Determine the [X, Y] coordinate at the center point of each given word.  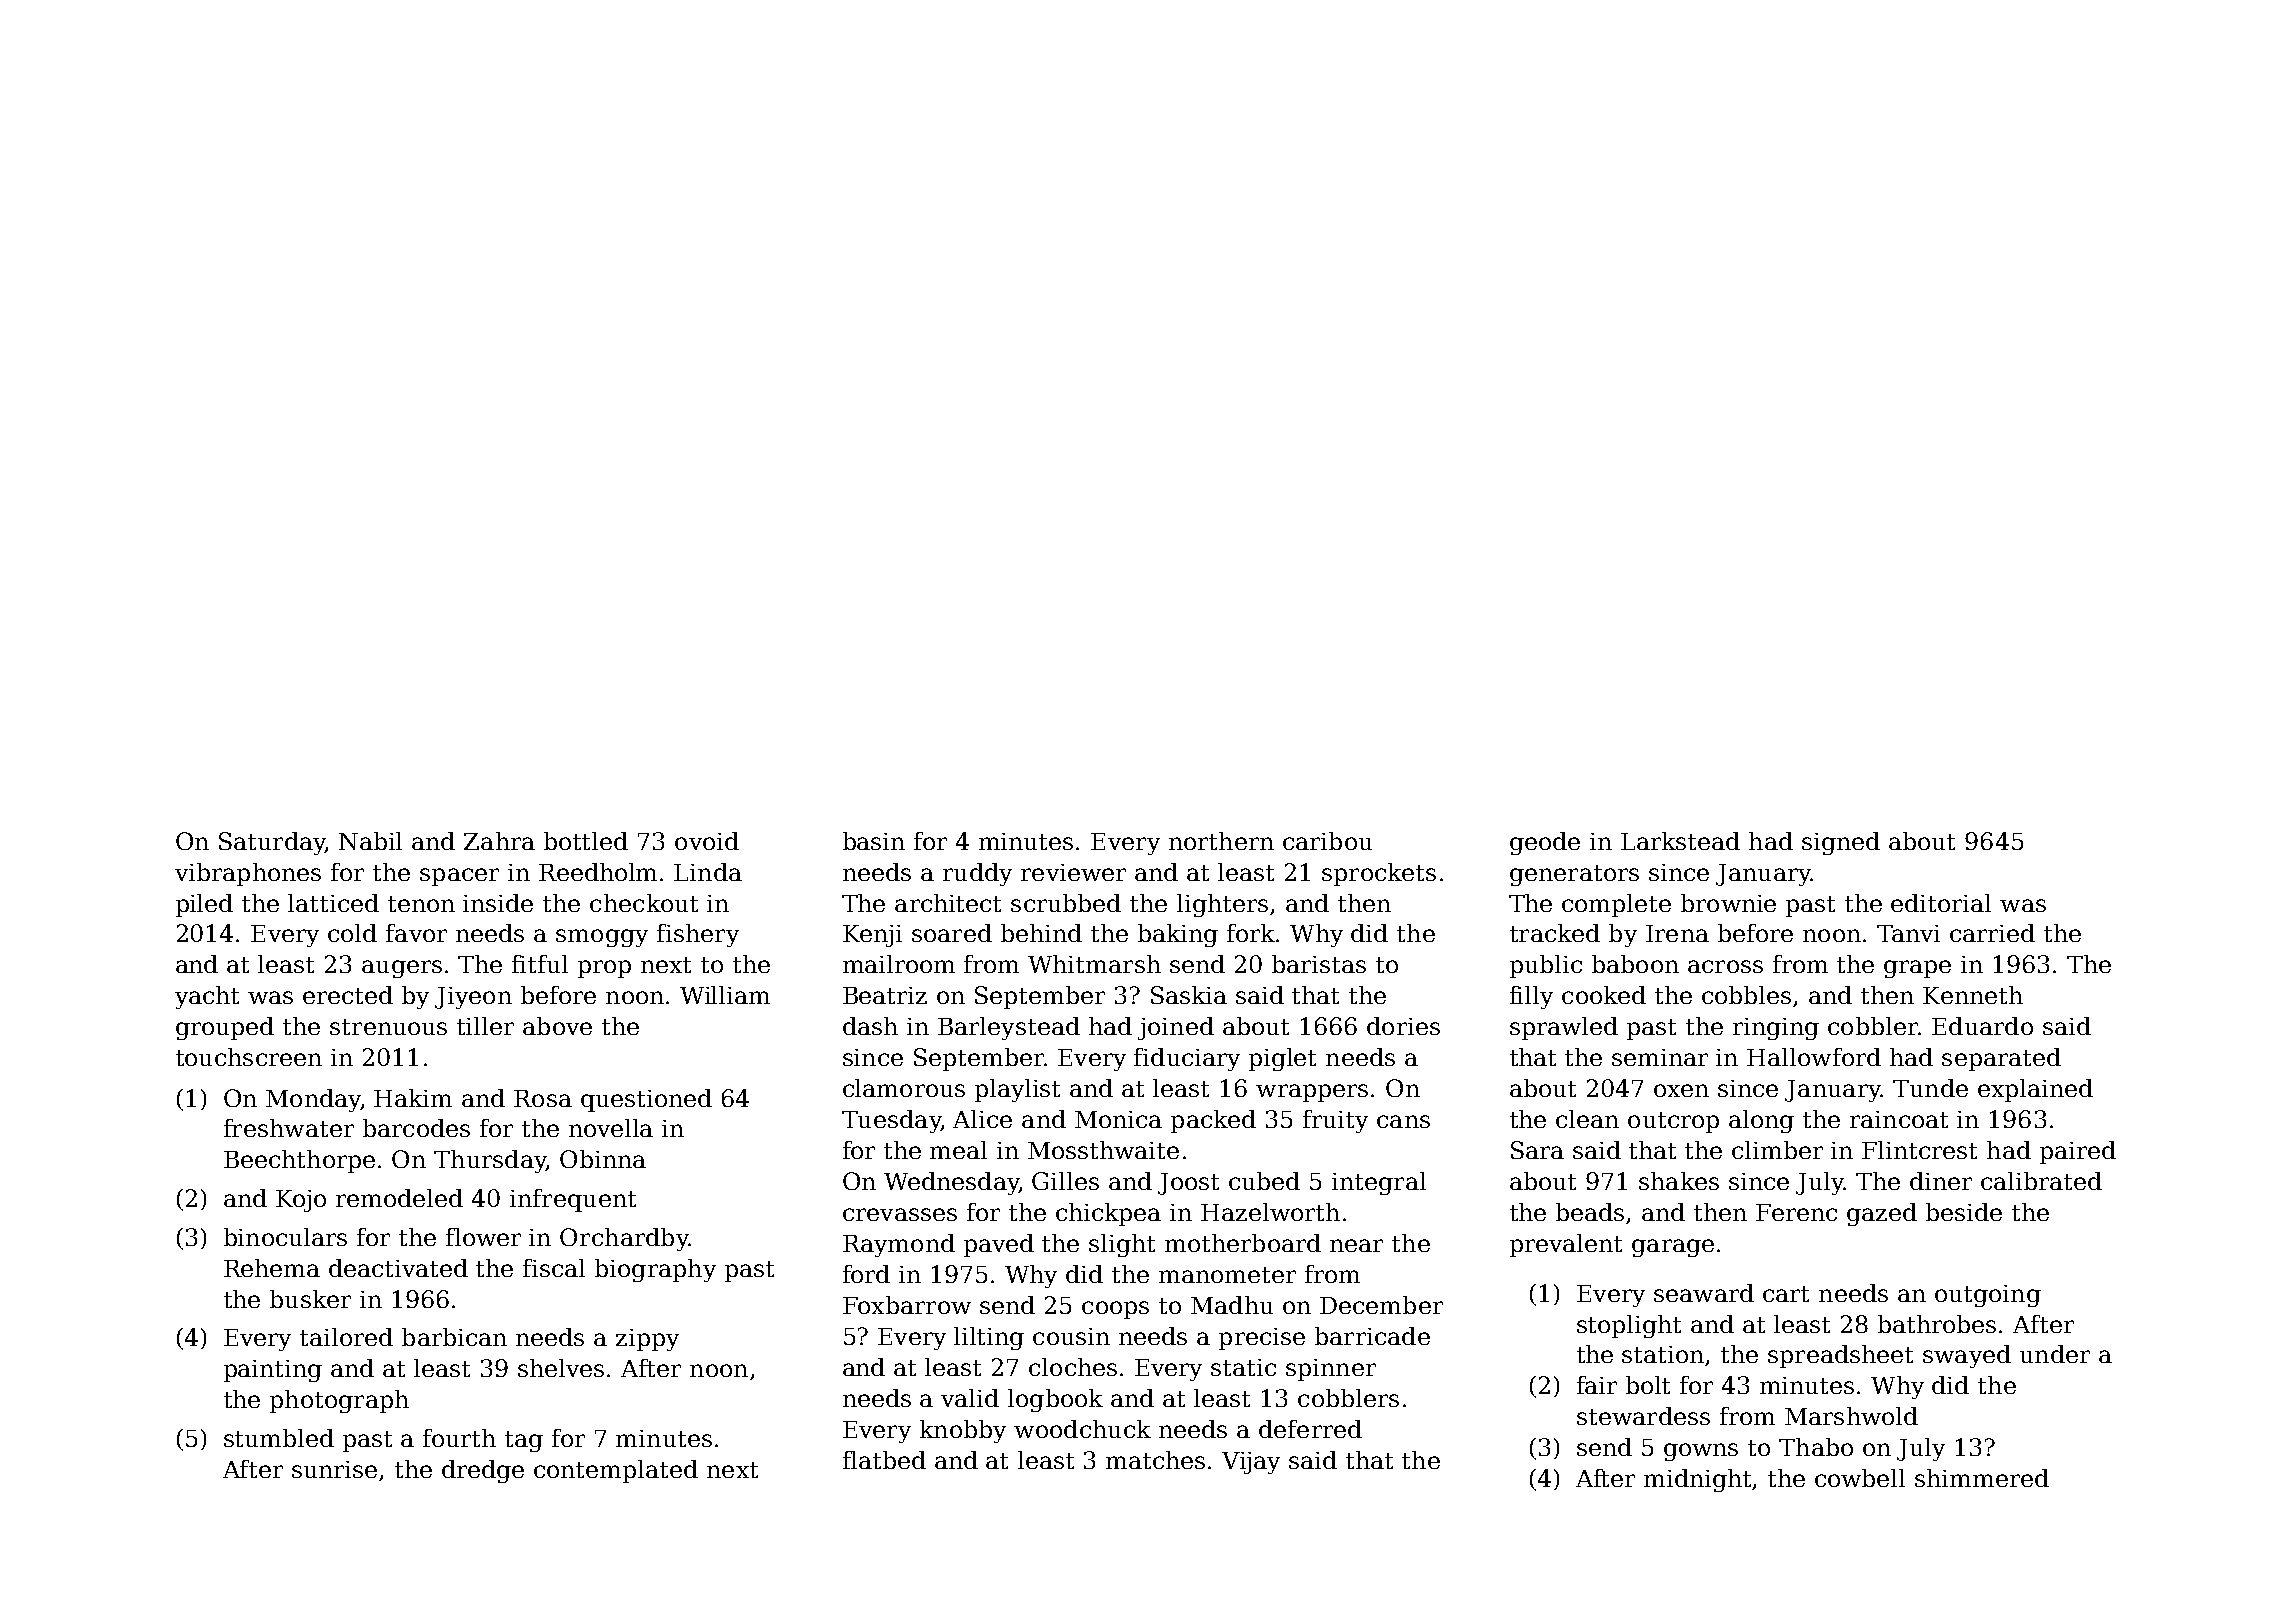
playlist [1017, 1090]
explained [2035, 1090]
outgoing [1988, 1296]
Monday [313, 1100]
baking [1178, 935]
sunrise [334, 1469]
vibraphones [248, 874]
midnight [1698, 1480]
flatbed [884, 1460]
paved [999, 1245]
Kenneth [1973, 995]
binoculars [285, 1237]
